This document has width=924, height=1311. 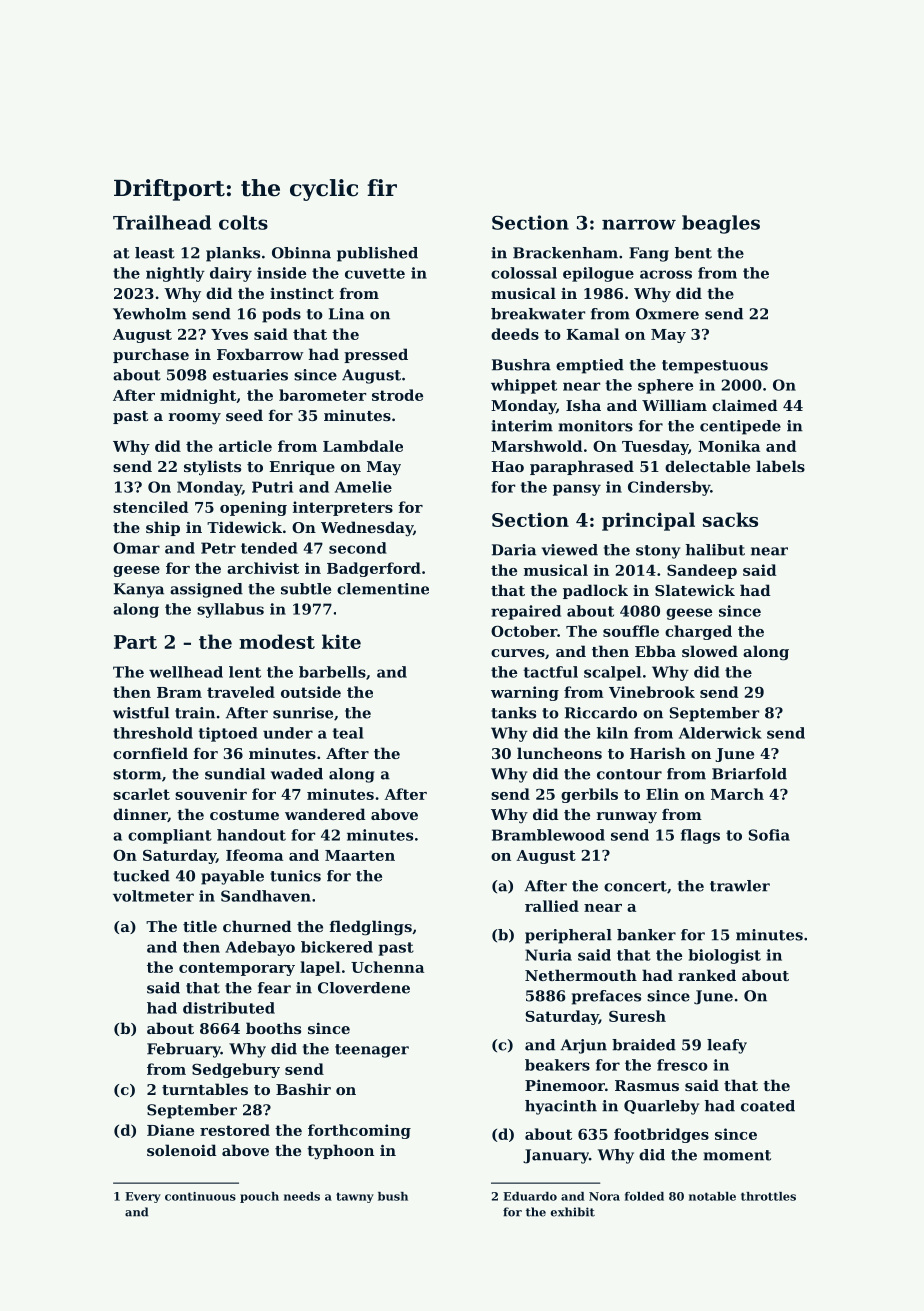 I want to click on Briarfold, so click(x=749, y=774).
